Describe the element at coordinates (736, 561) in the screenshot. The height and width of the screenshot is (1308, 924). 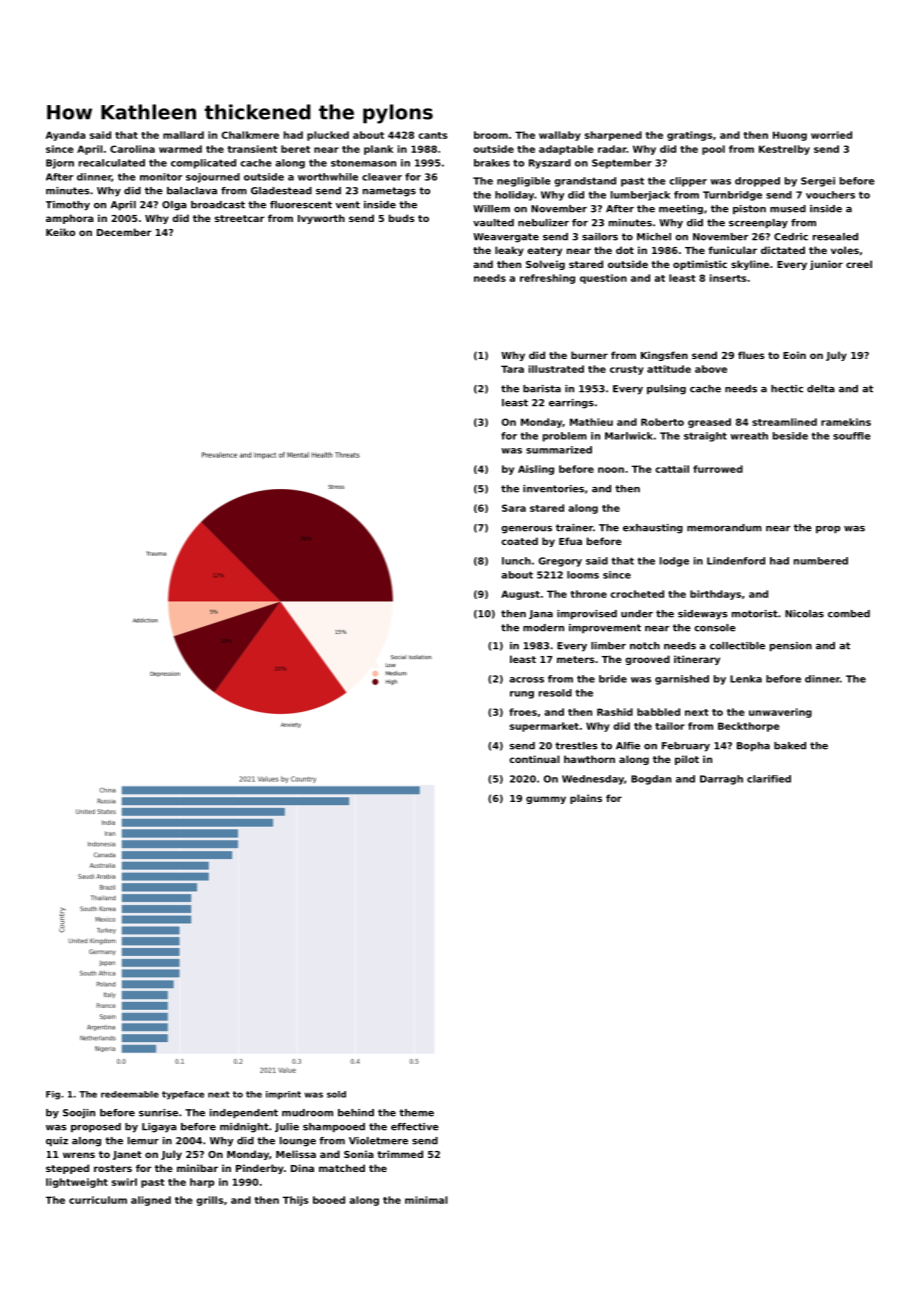
I see `Lindenford` at that location.
